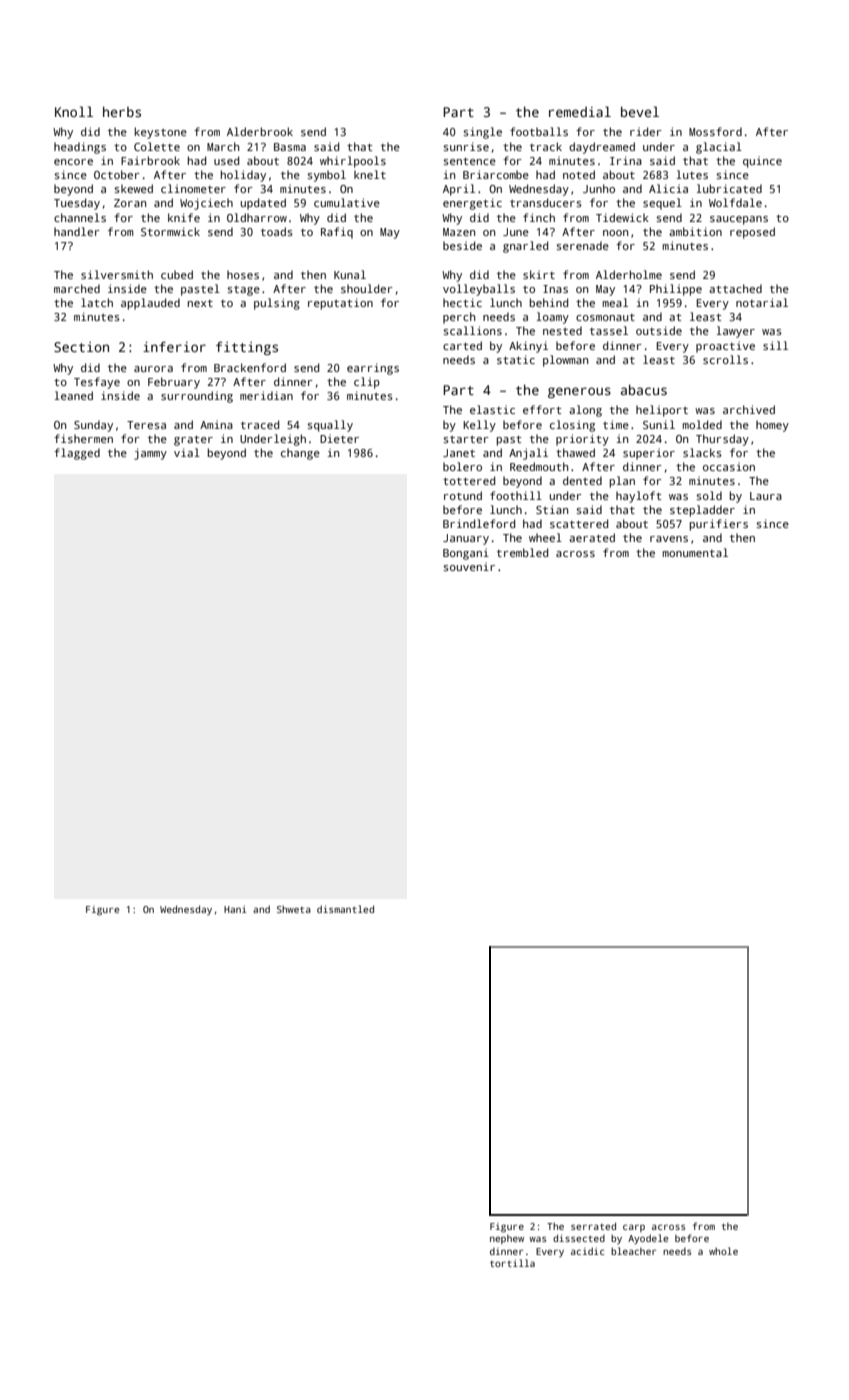 The height and width of the image is (1400, 849). I want to click on Brindleford, so click(479, 523).
